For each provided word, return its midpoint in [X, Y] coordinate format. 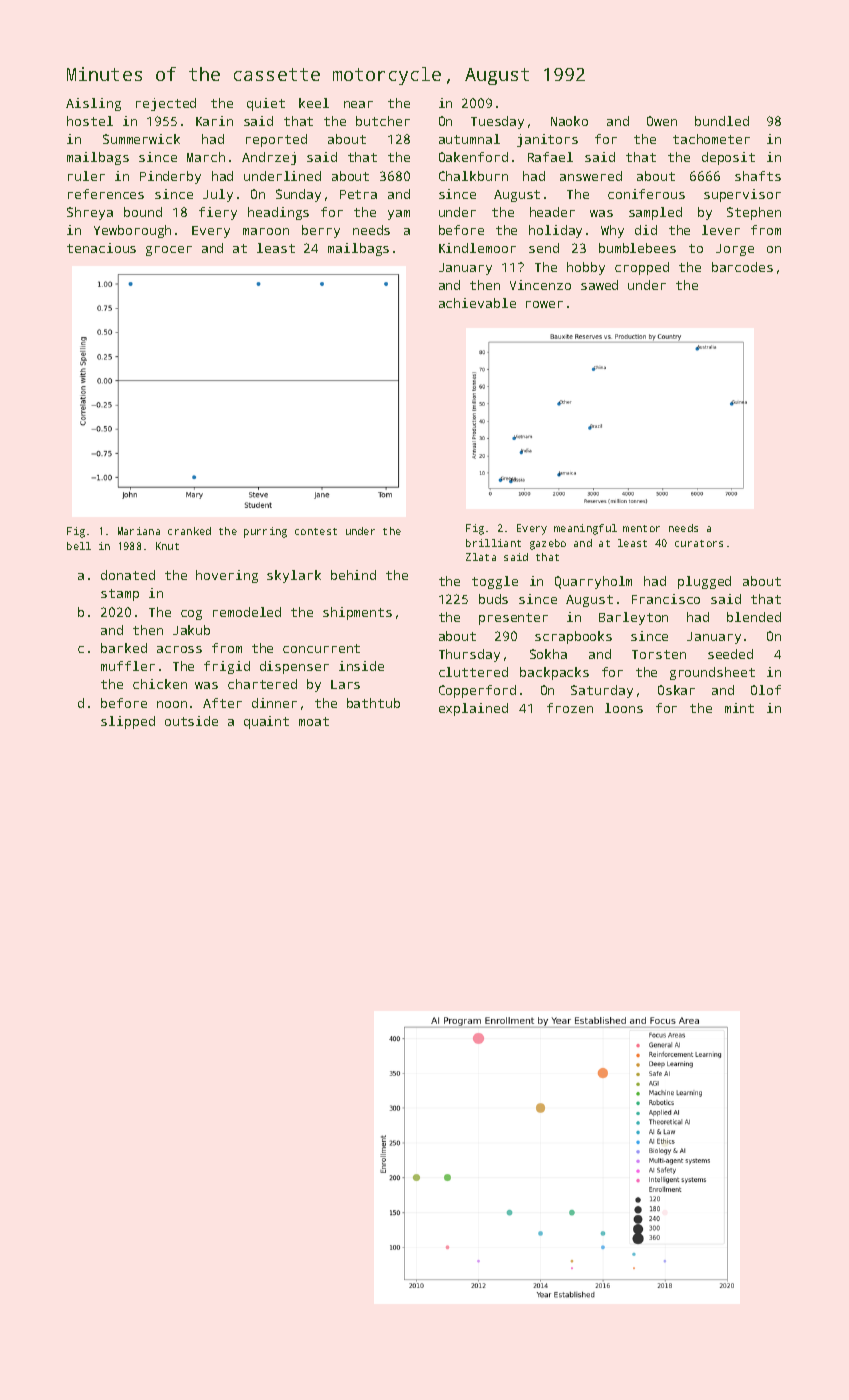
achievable [477, 303]
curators [699, 543]
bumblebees [637, 248]
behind [353, 575]
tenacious [101, 248]
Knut [167, 546]
